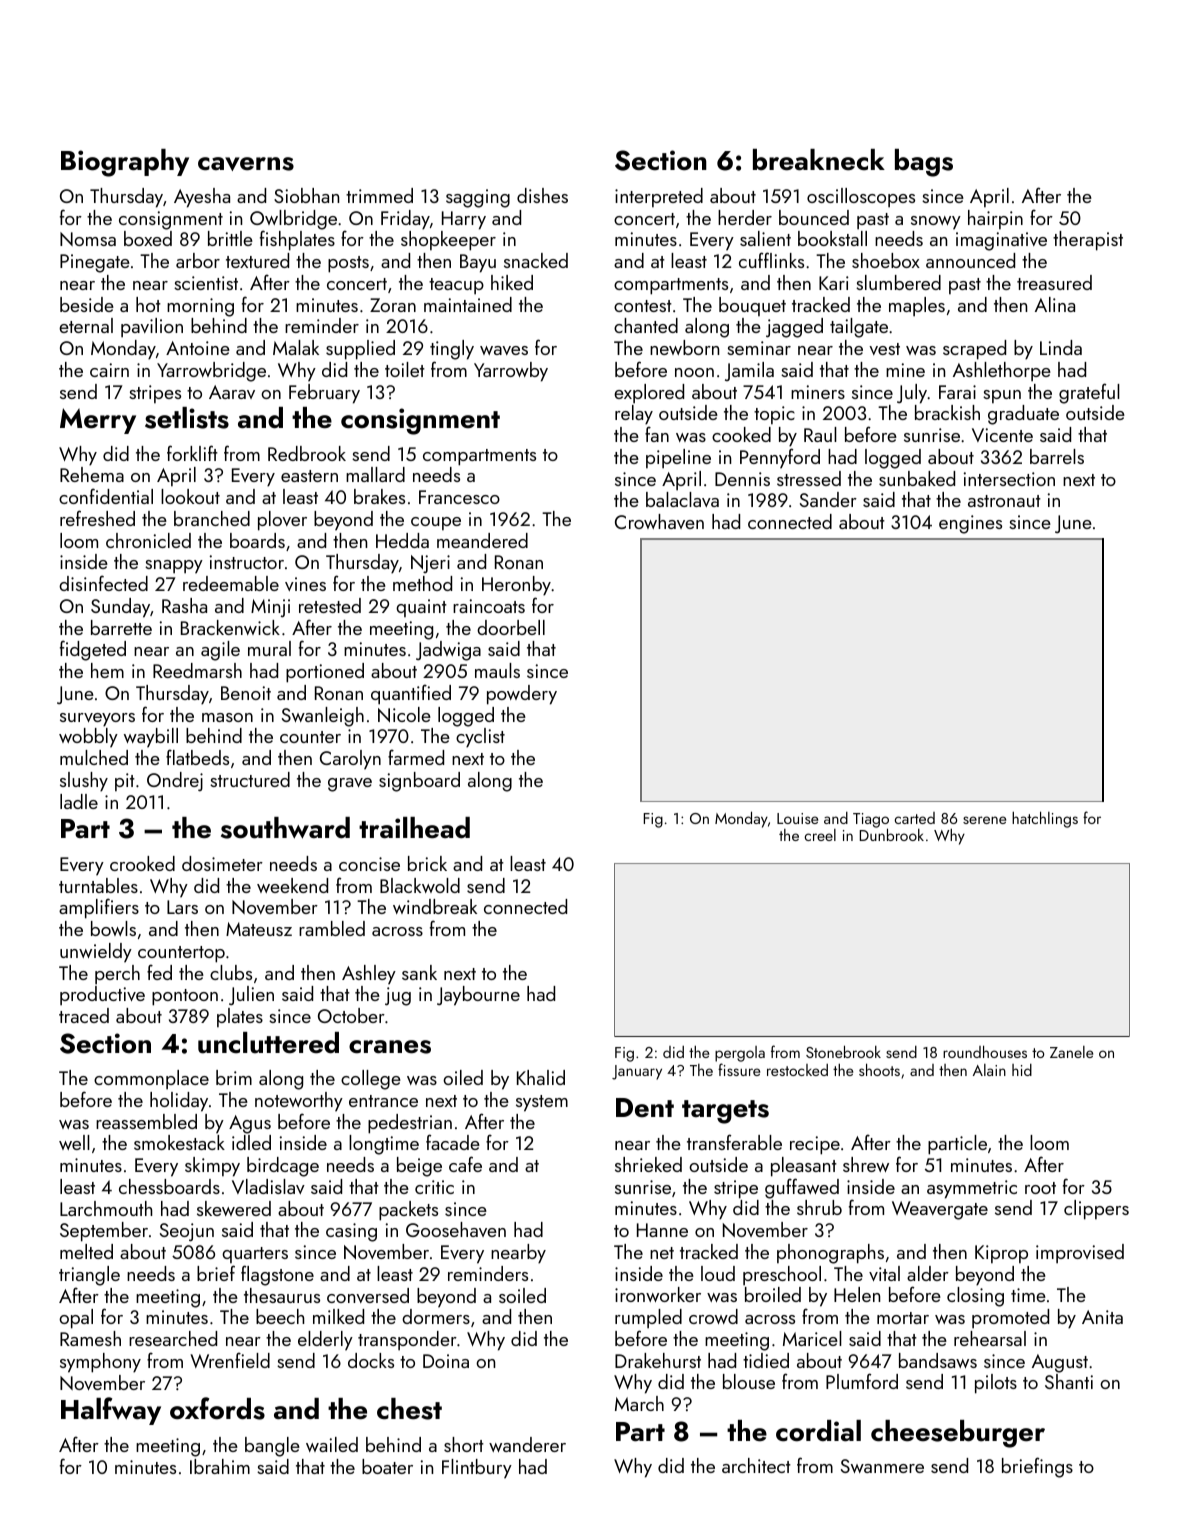  What do you see at coordinates (756, 1465) in the screenshot?
I see `architect` at bounding box center [756, 1465].
